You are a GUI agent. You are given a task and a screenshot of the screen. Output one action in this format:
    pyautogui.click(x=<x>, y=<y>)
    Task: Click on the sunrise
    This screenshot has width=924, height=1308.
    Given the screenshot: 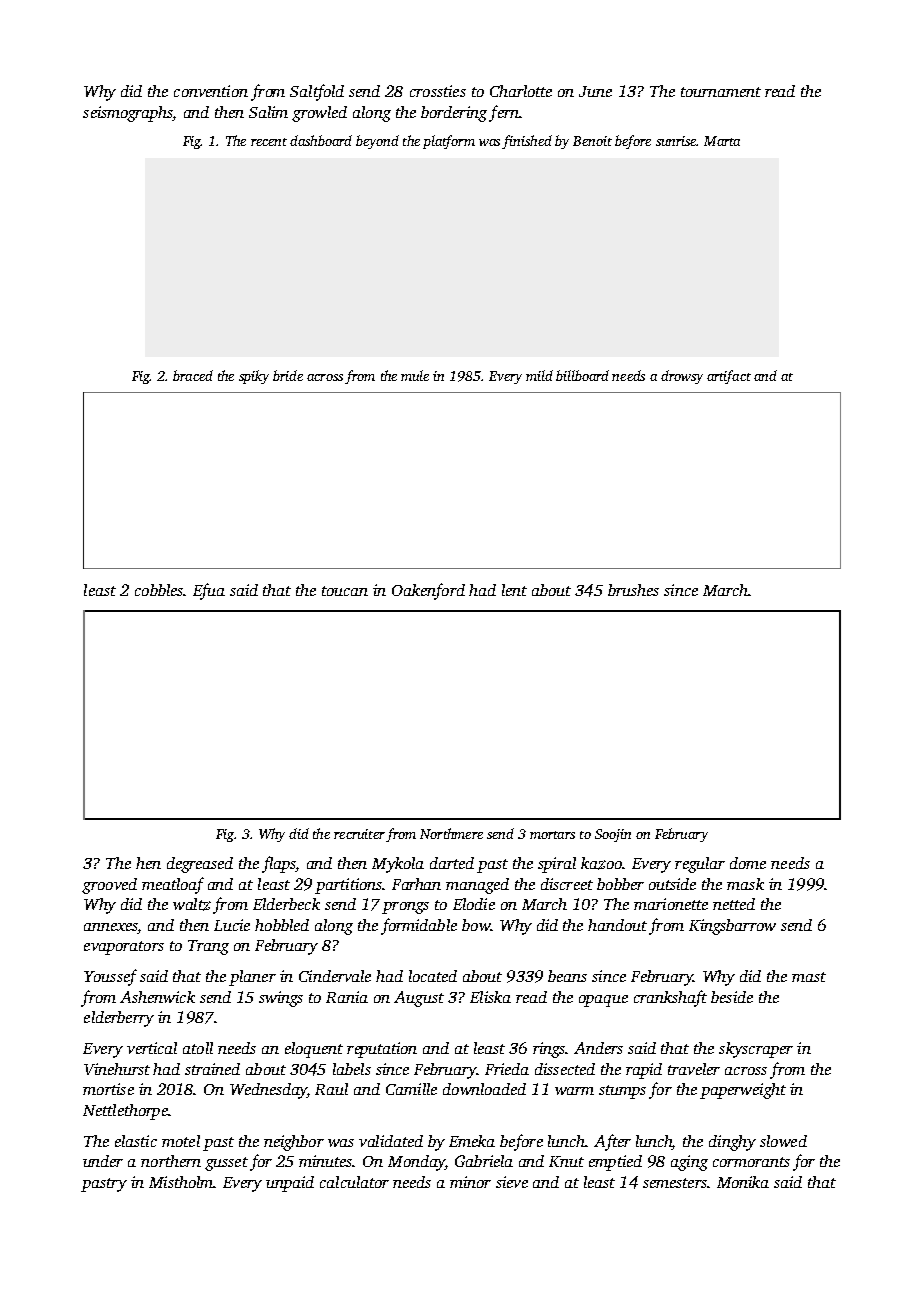 What is the action you would take?
    pyautogui.click(x=676, y=141)
